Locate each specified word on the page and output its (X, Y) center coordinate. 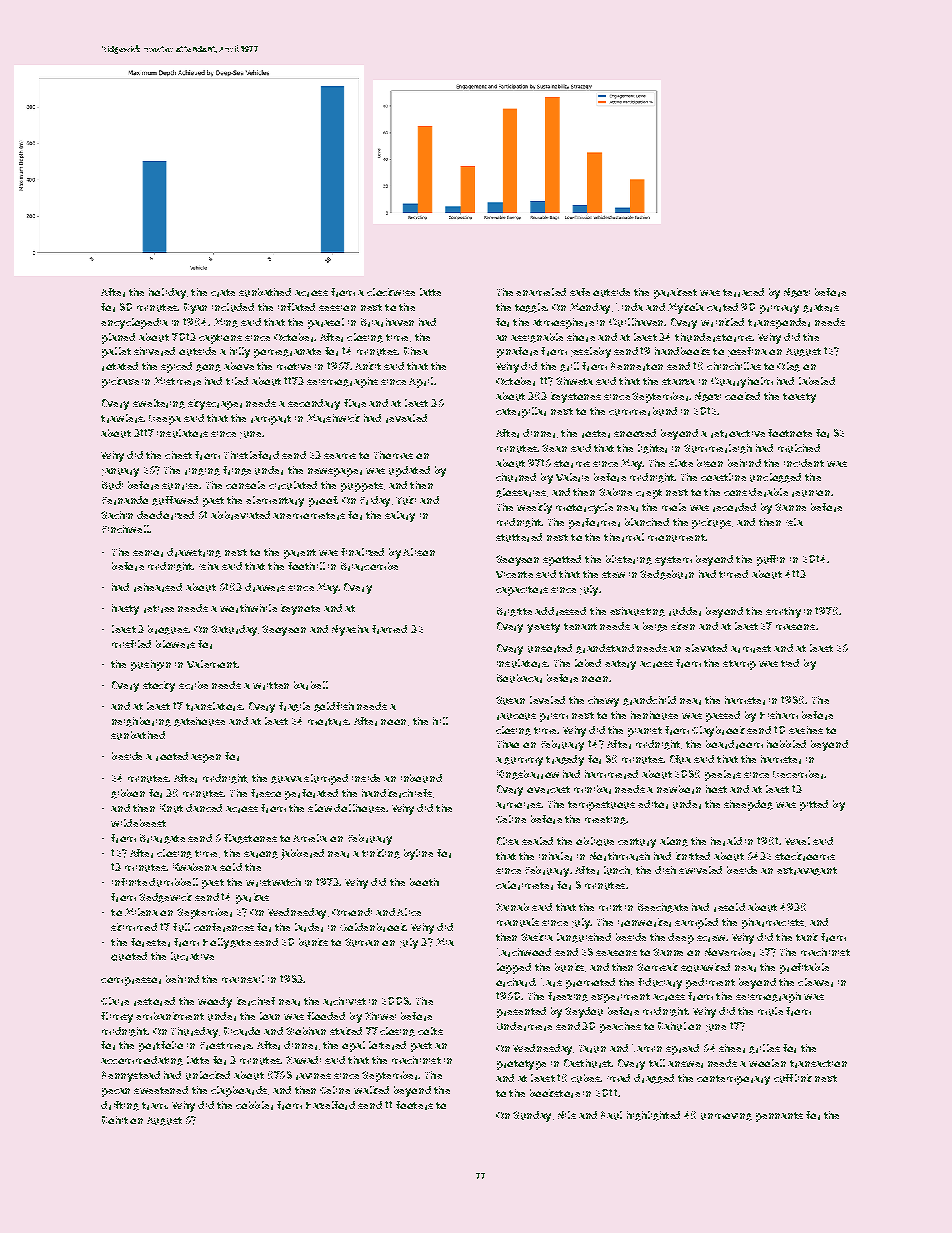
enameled (541, 292)
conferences (224, 927)
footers (414, 1105)
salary (400, 516)
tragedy (565, 760)
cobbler (254, 1105)
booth (424, 882)
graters (821, 308)
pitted (814, 805)
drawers (265, 587)
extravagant (807, 871)
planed (118, 338)
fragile (294, 707)
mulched (799, 448)
